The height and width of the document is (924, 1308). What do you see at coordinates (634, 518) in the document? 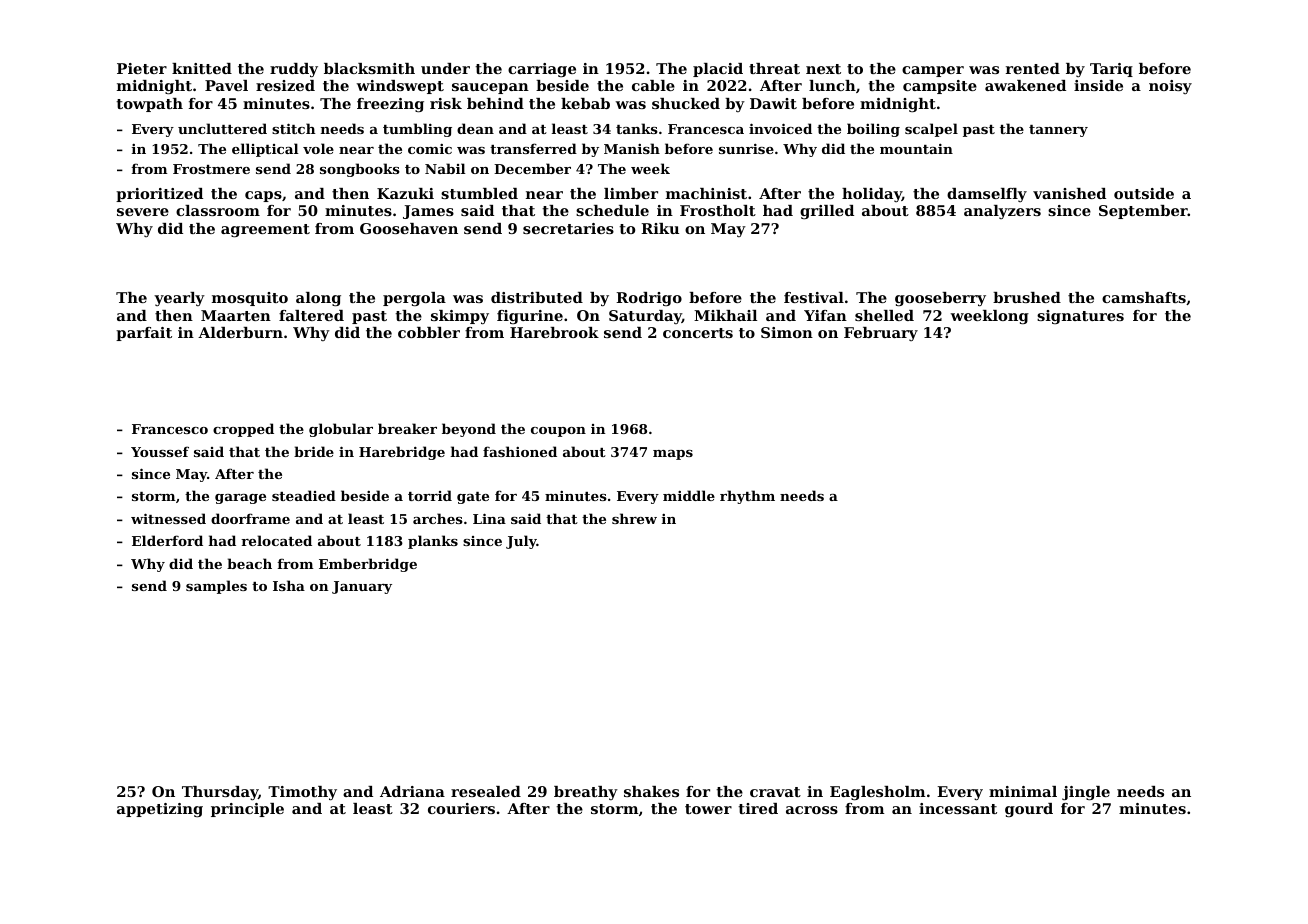
I see `shrew` at bounding box center [634, 518].
